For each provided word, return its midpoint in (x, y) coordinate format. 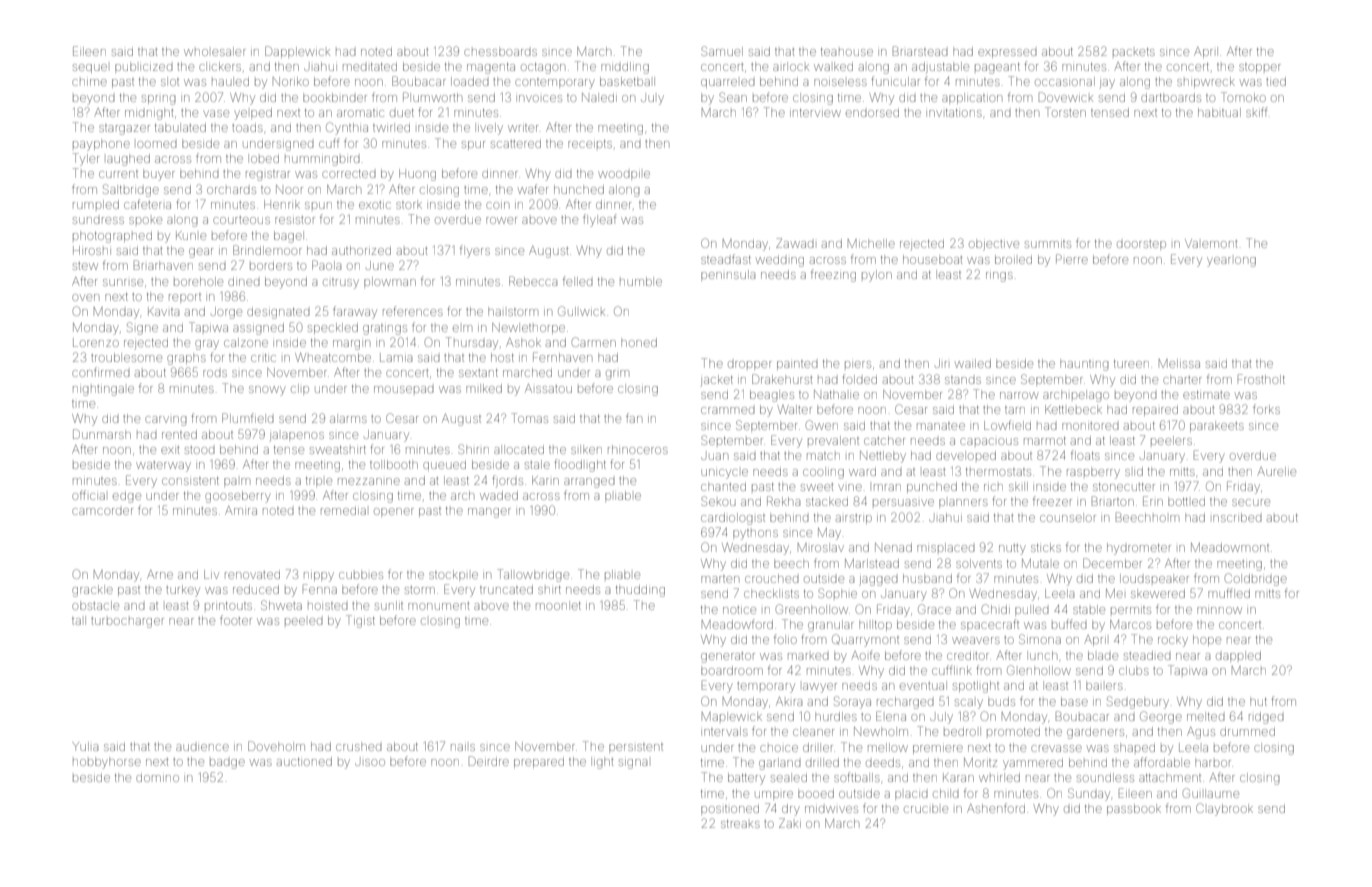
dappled (1238, 655)
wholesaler (215, 51)
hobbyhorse (107, 764)
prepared (539, 763)
